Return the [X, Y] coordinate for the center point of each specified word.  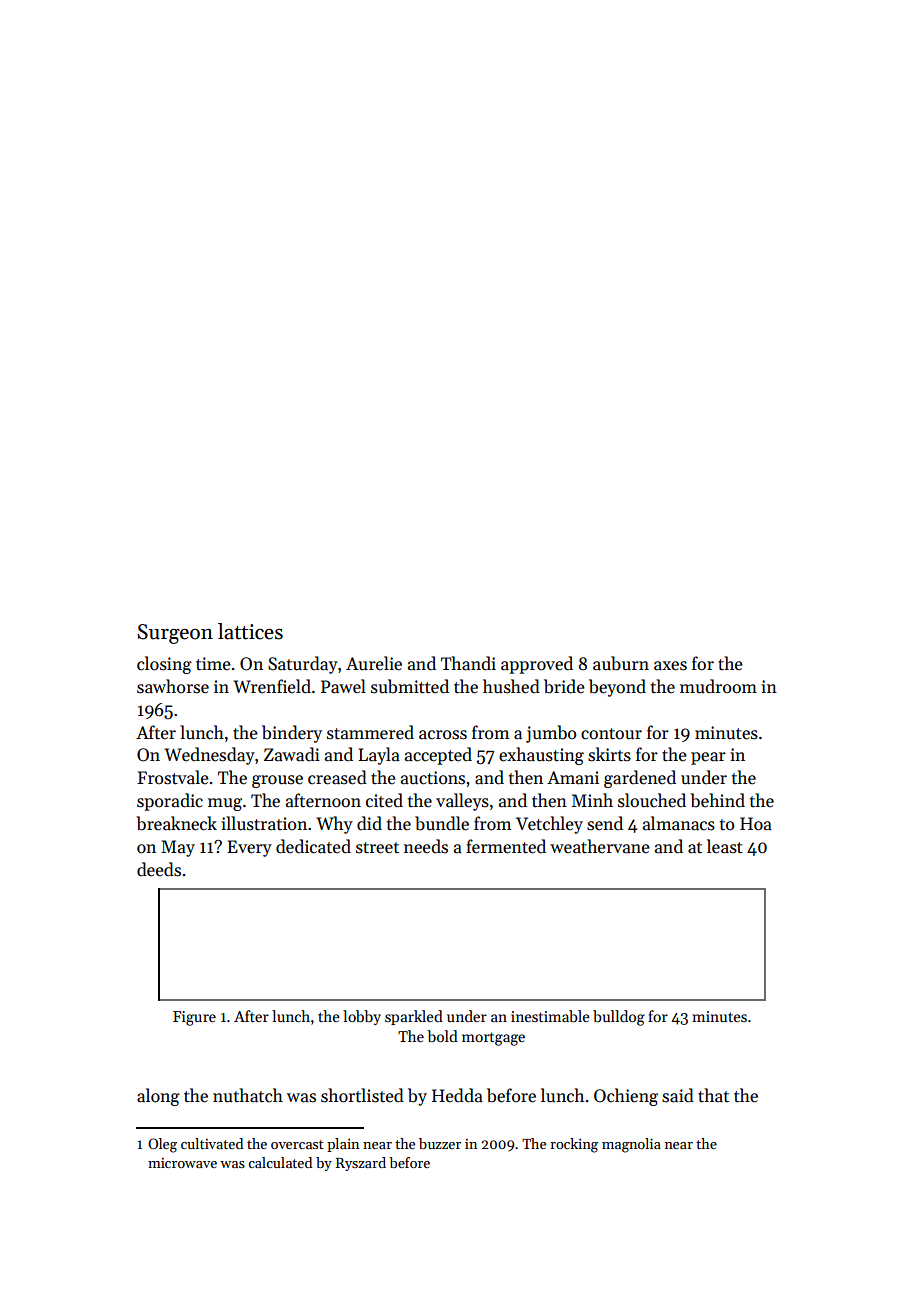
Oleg [162, 1145]
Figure [194, 1018]
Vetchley [549, 825]
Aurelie [374, 663]
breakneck [176, 823]
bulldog [619, 1018]
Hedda [457, 1095]
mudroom [718, 686]
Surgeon [175, 634]
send [605, 823]
